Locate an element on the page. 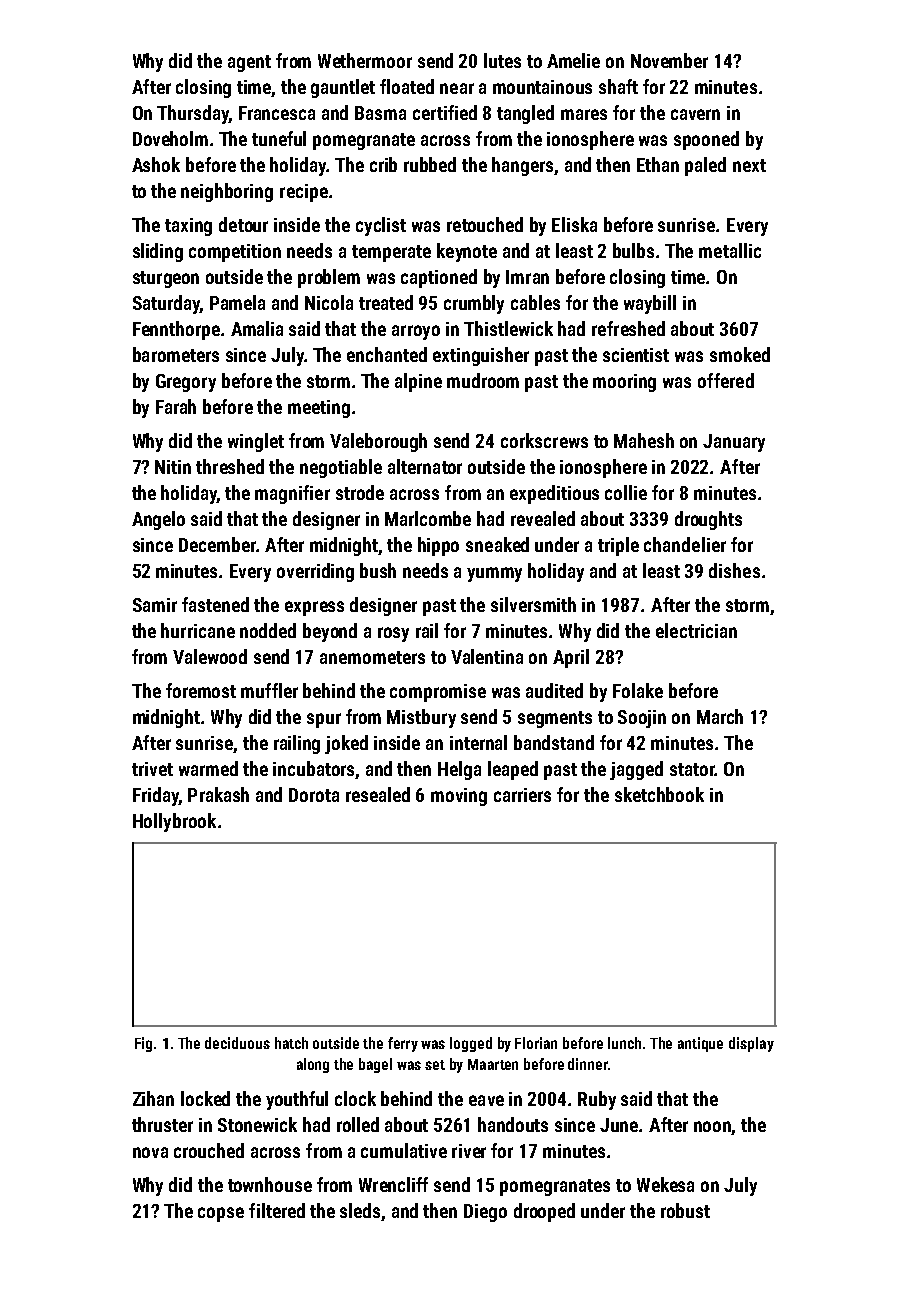  hatch is located at coordinates (291, 1043).
